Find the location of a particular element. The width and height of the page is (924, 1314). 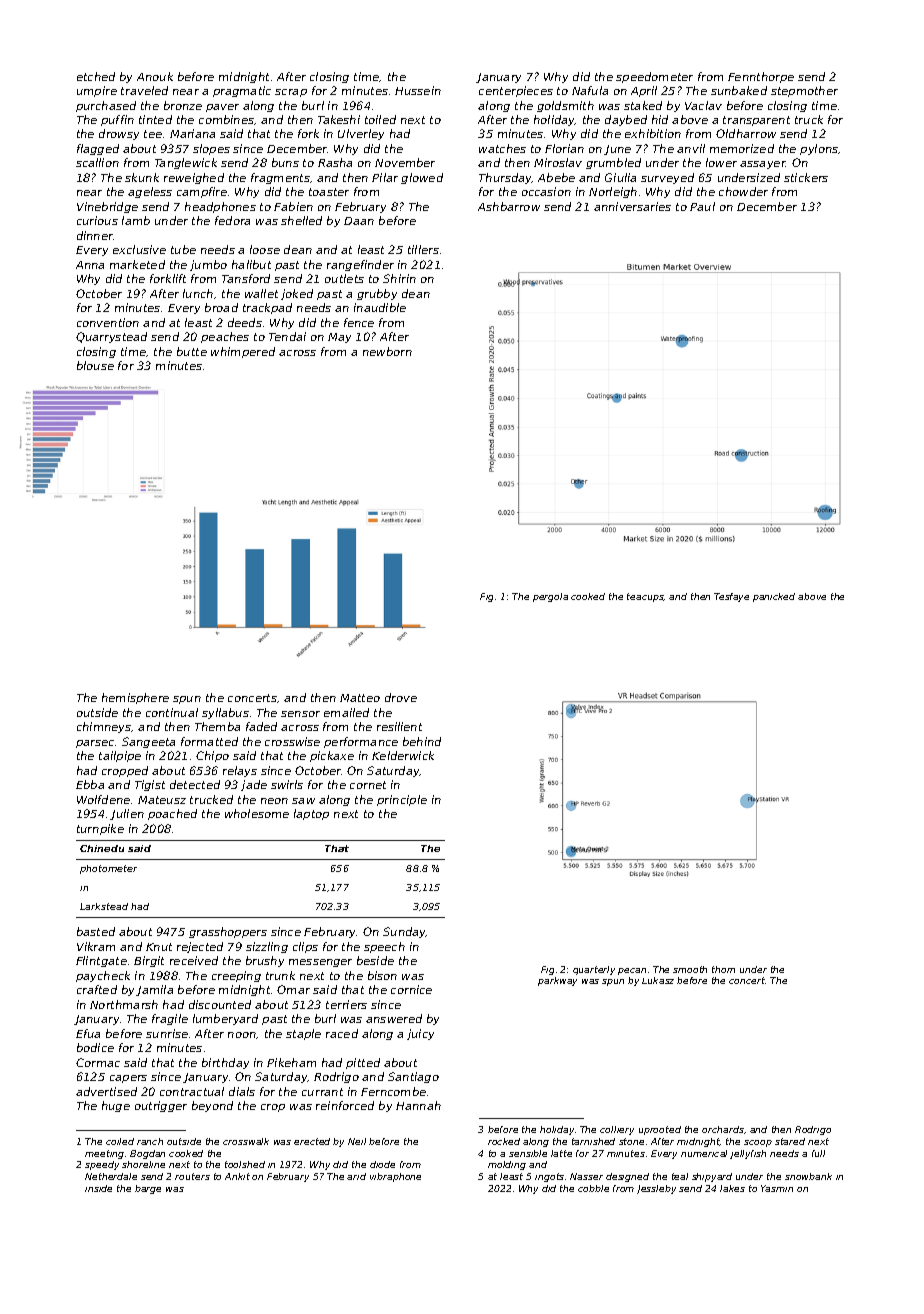

newborn is located at coordinates (387, 351).
